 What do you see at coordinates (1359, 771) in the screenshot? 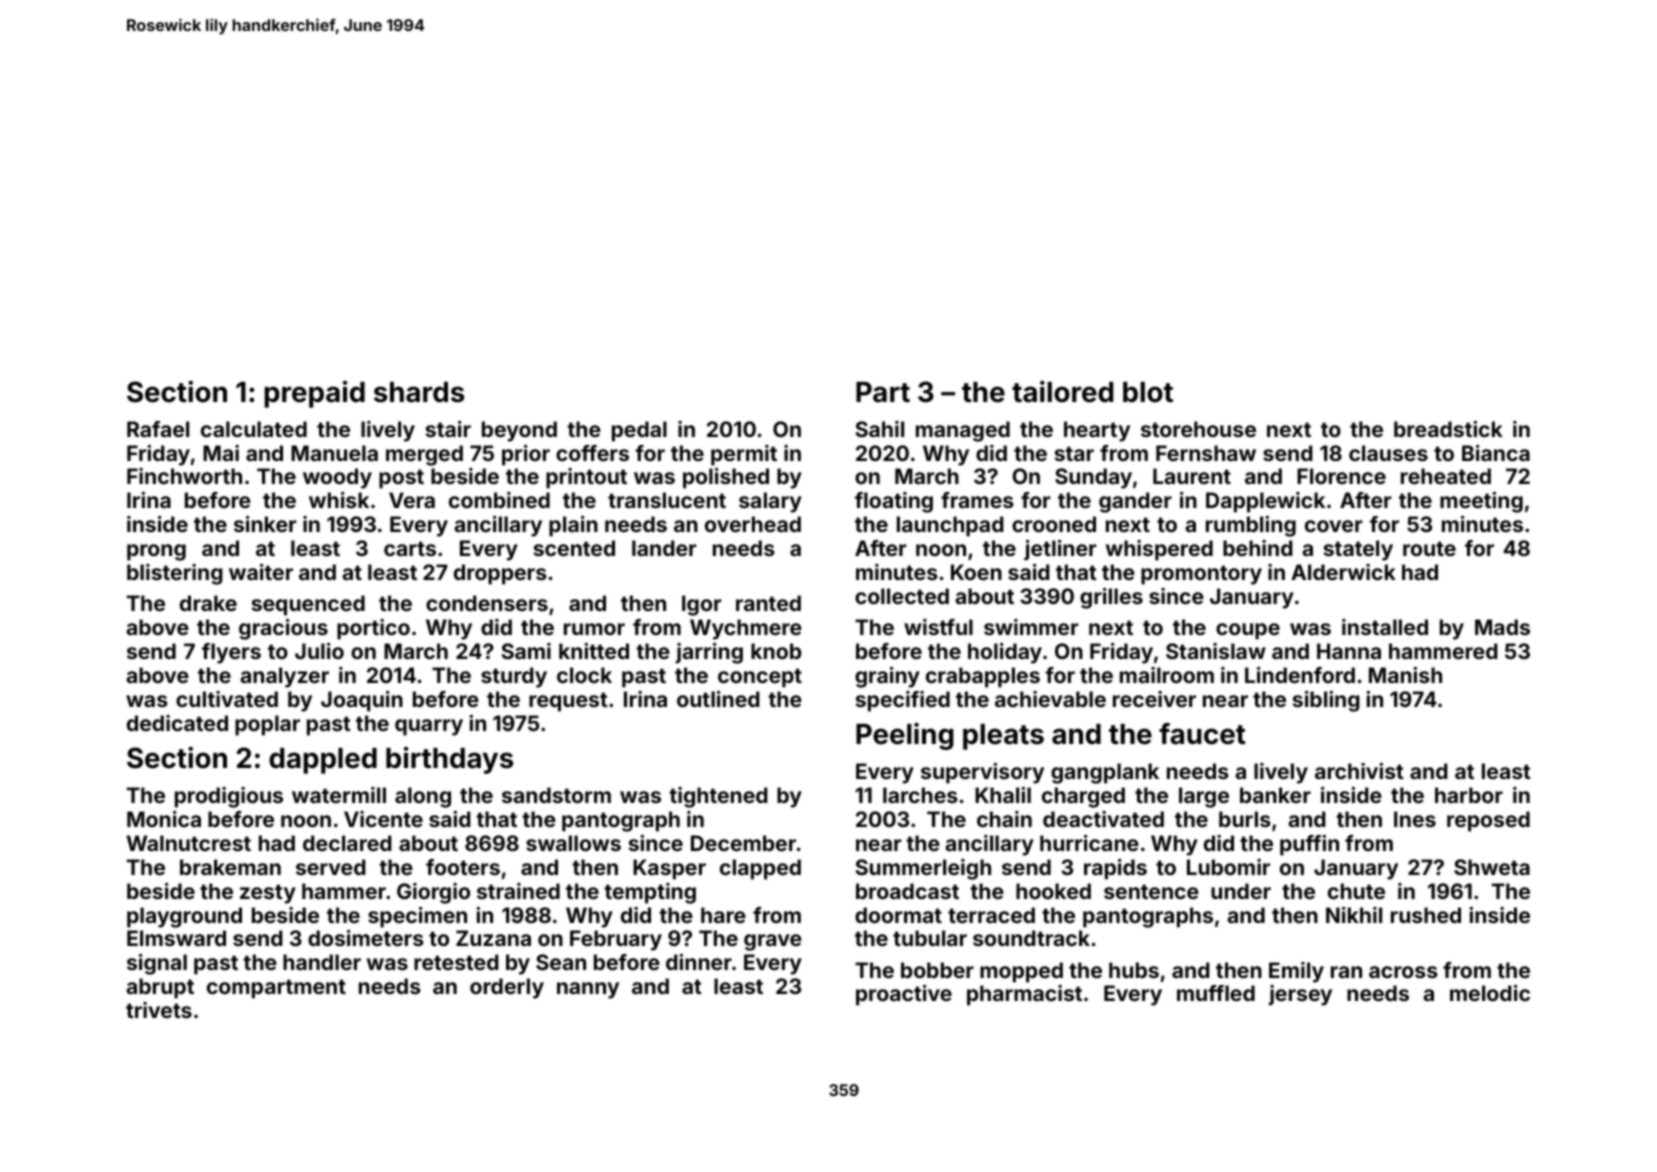
I see `archivist` at bounding box center [1359, 771].
